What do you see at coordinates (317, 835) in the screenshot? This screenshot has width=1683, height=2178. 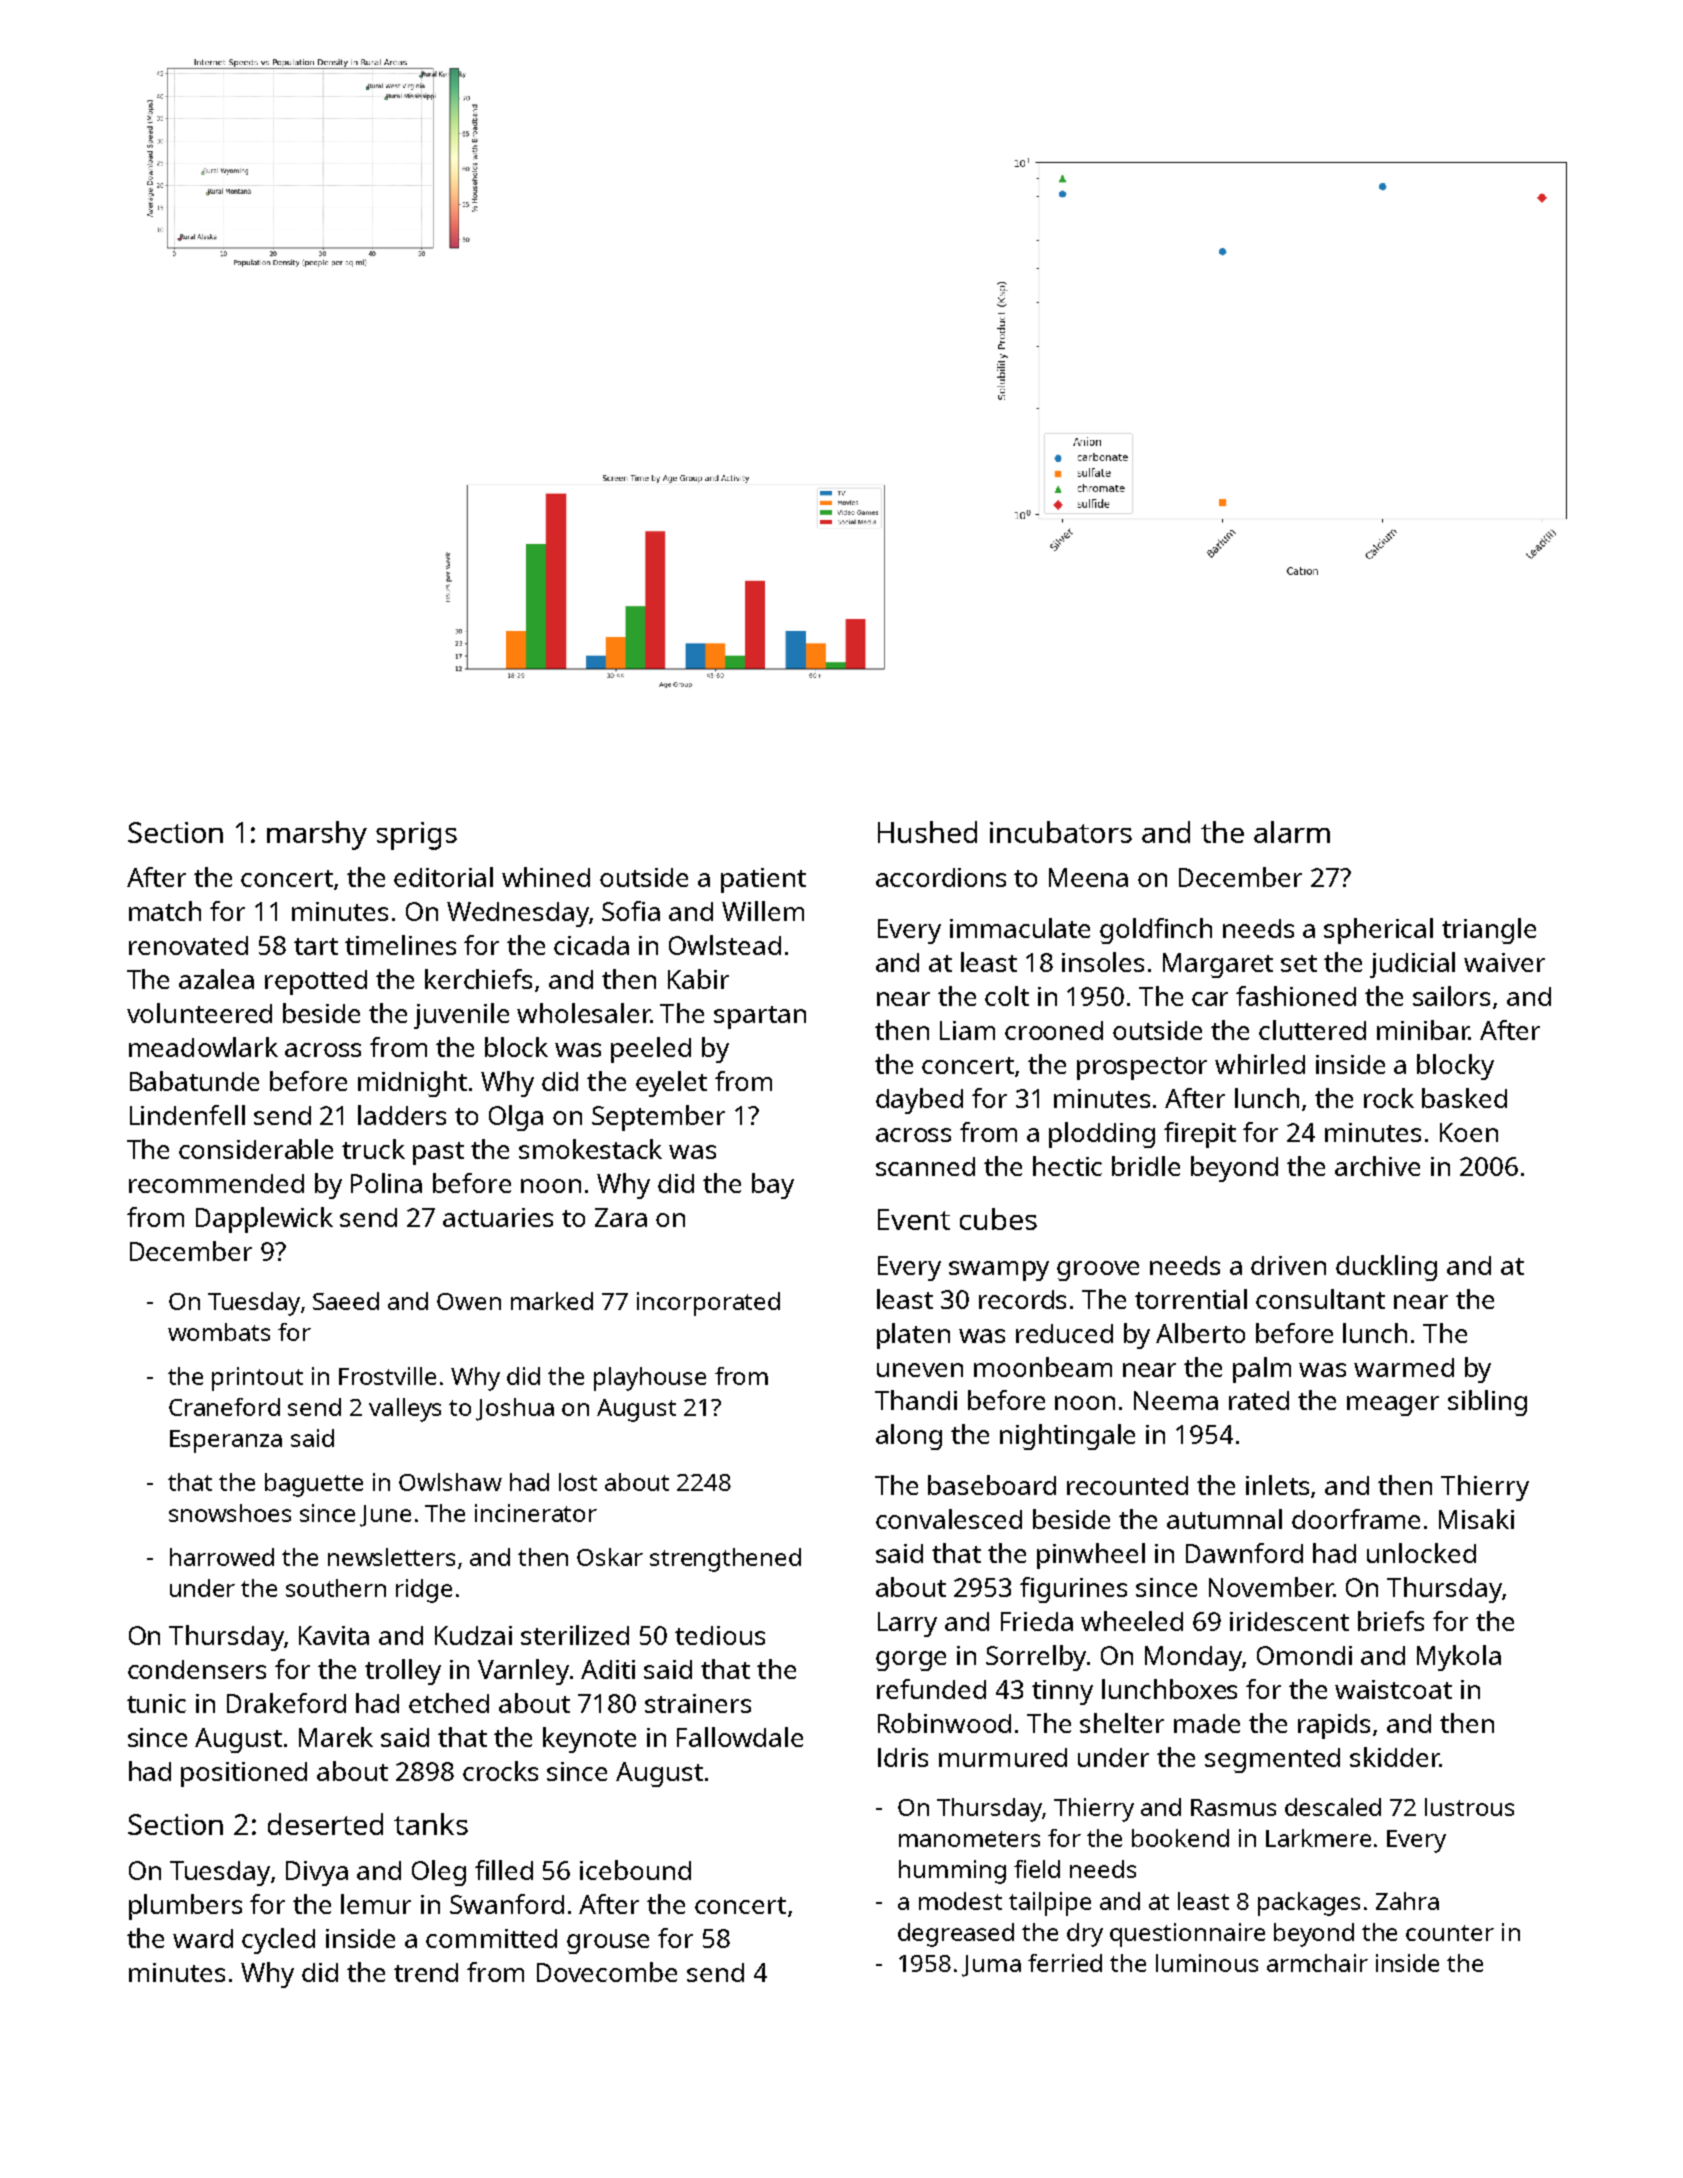 I see `marshy` at bounding box center [317, 835].
